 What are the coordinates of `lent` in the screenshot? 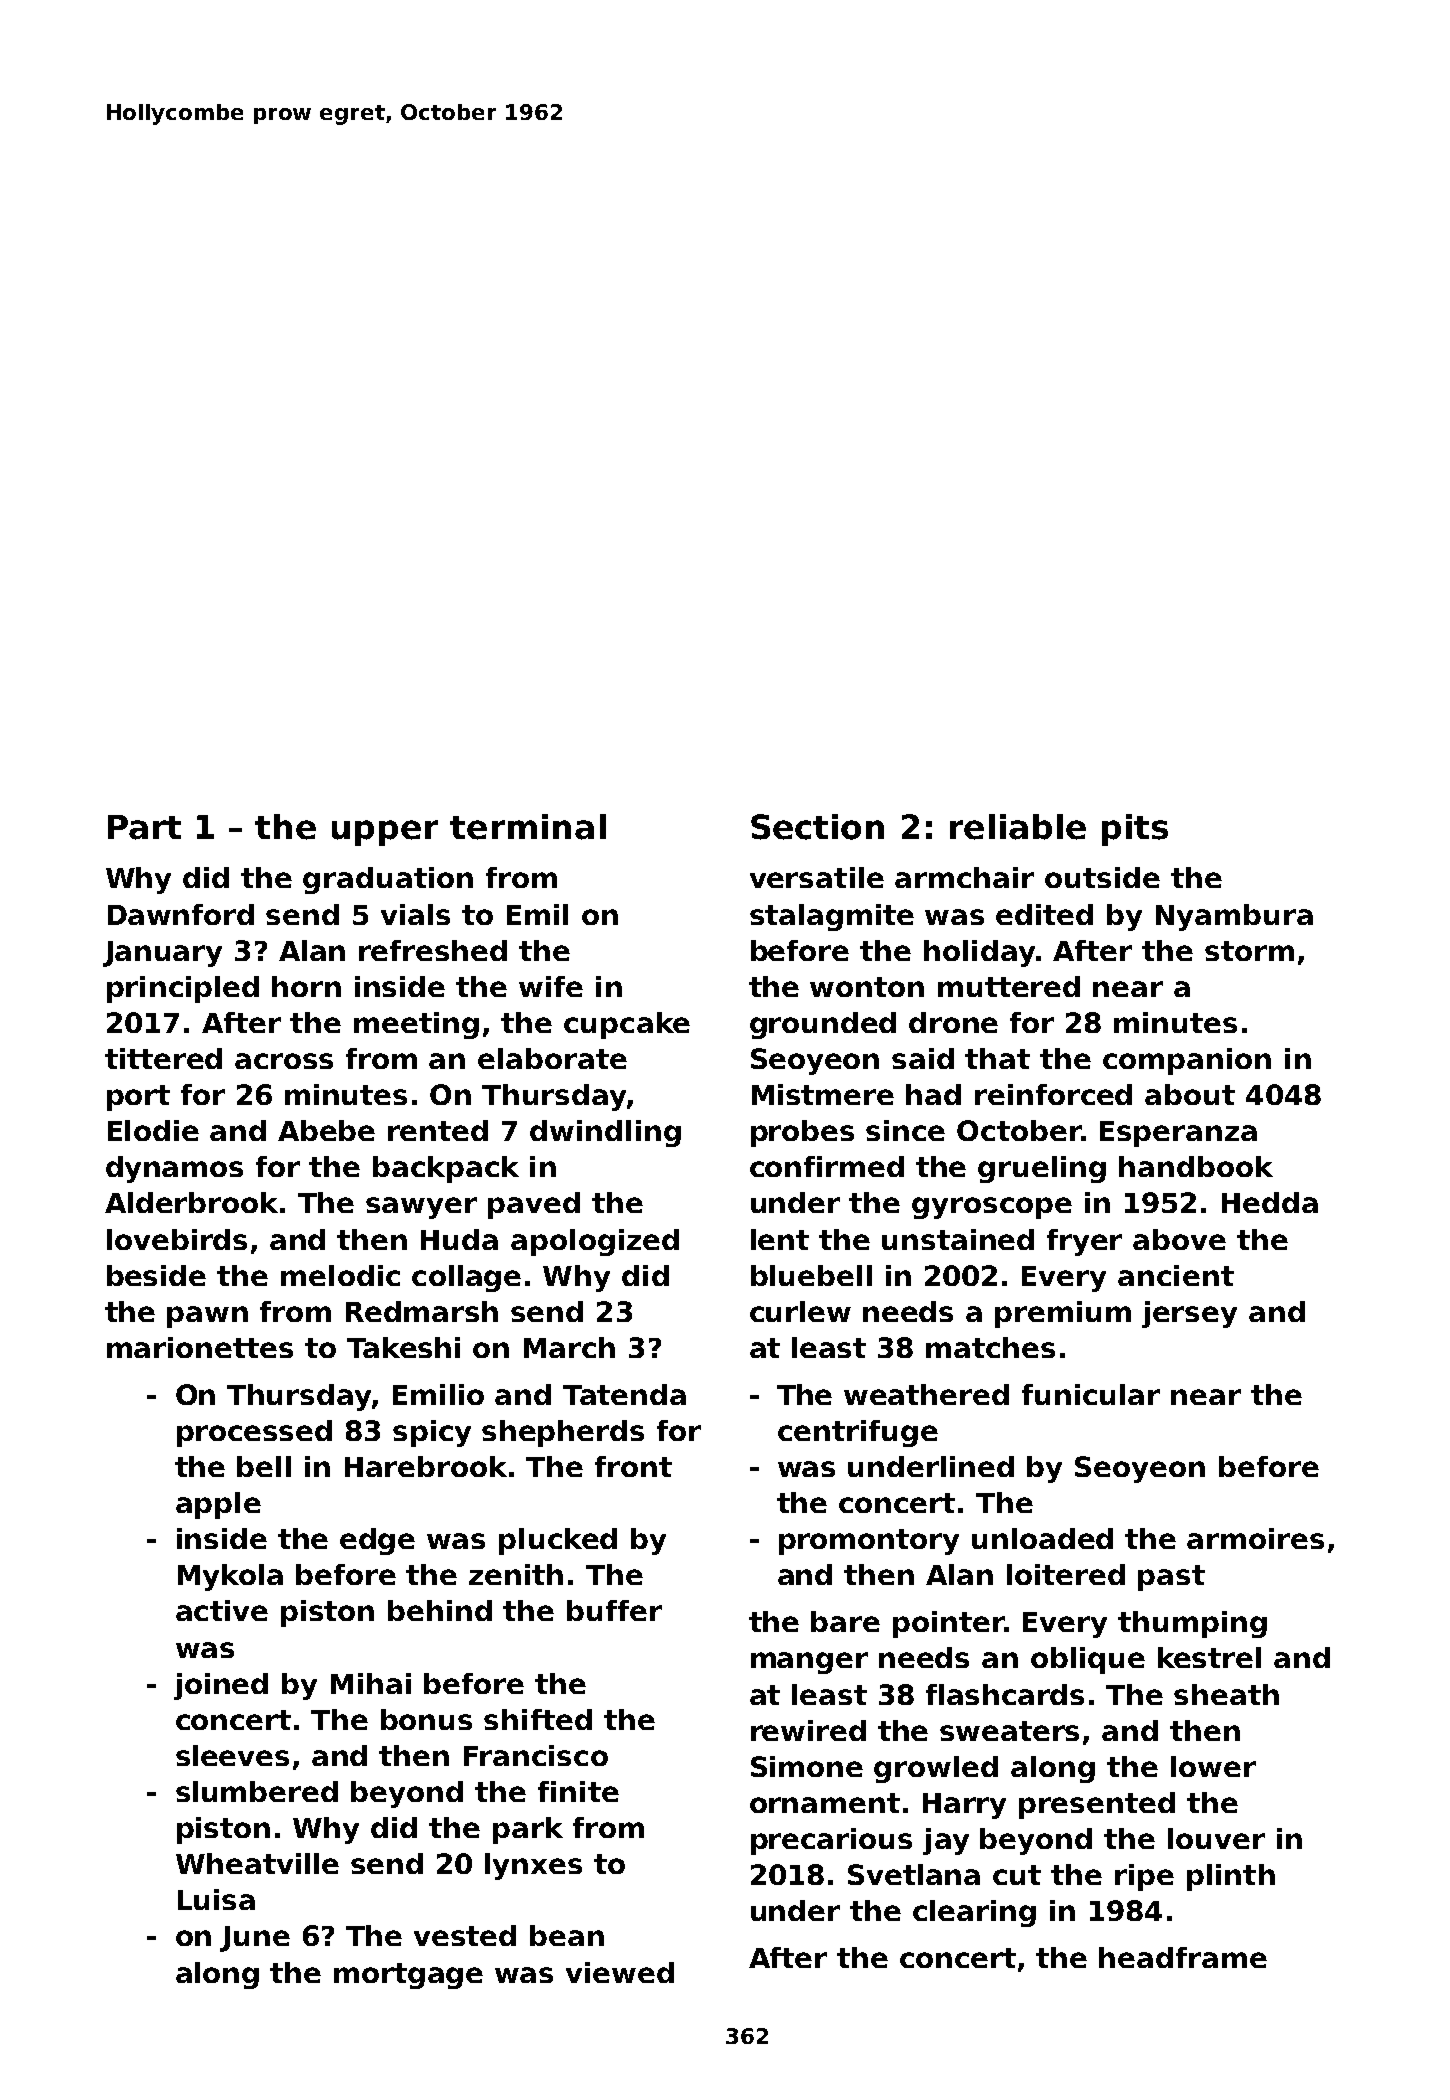 It's located at (780, 1239).
